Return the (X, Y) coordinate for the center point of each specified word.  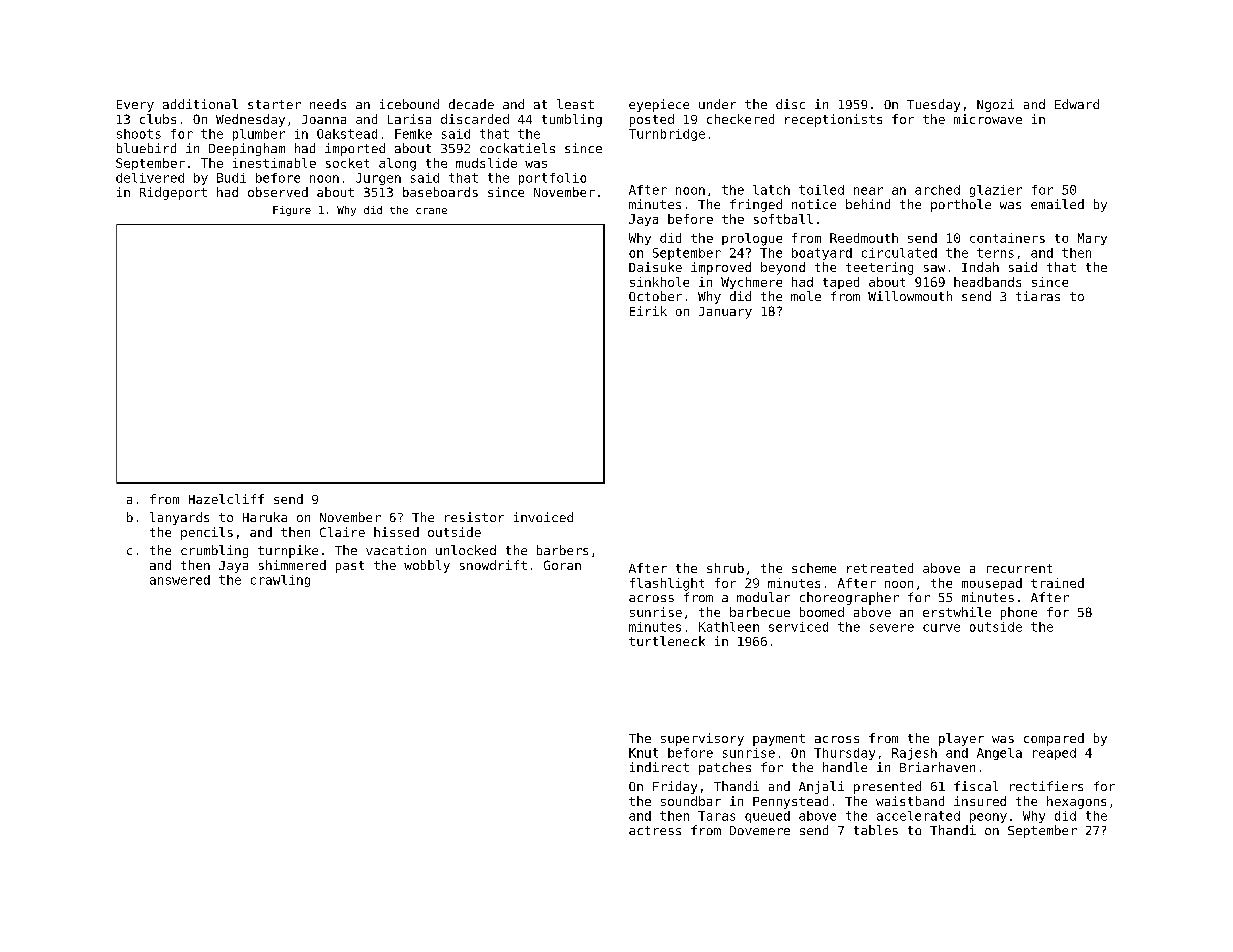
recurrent (1019, 568)
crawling (280, 581)
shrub (725, 568)
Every (135, 106)
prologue (752, 239)
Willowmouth (910, 296)
